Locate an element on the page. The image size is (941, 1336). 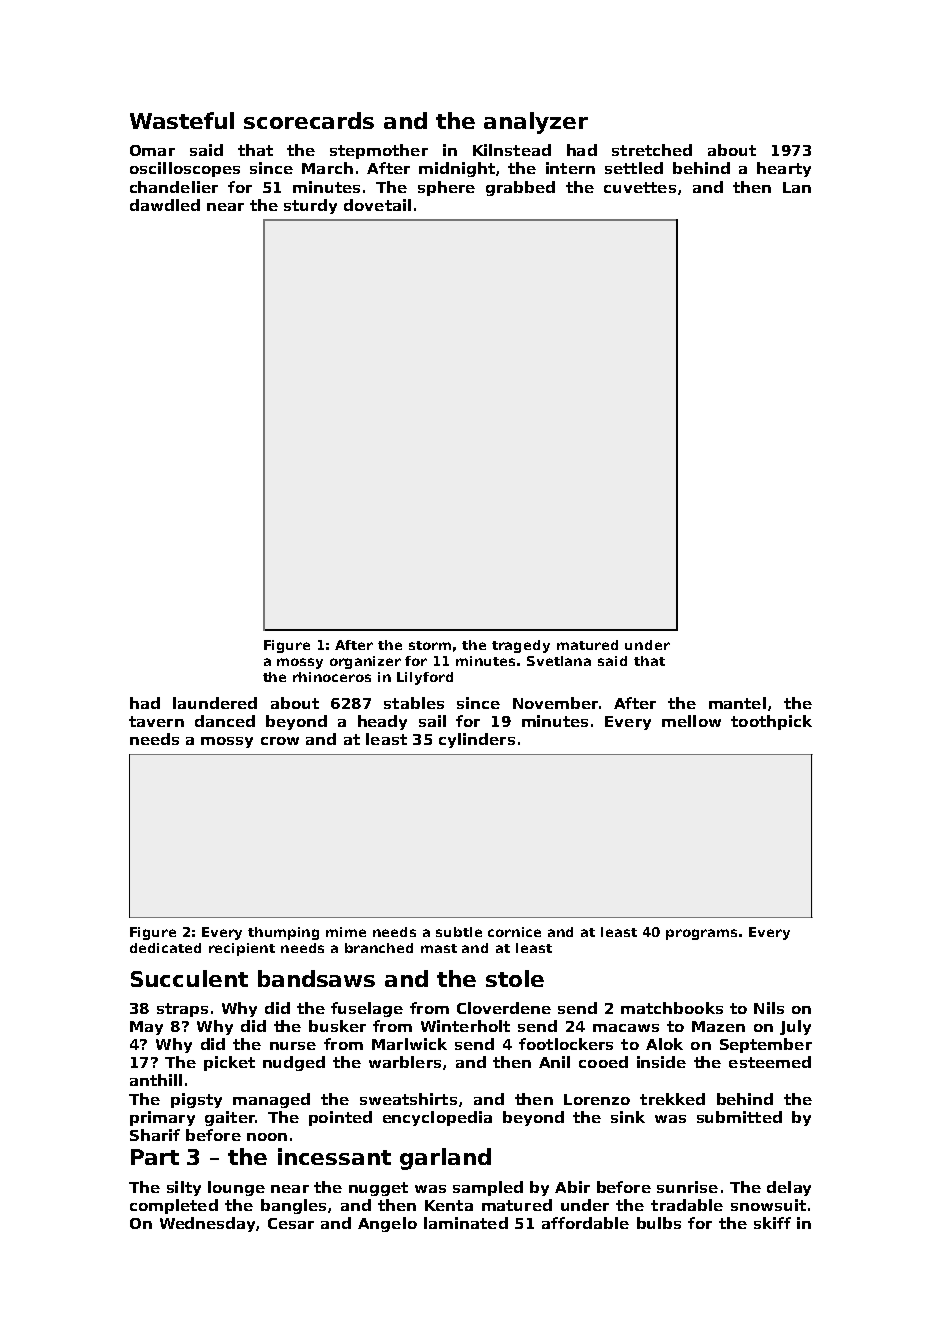
dovetail is located at coordinates (377, 205).
